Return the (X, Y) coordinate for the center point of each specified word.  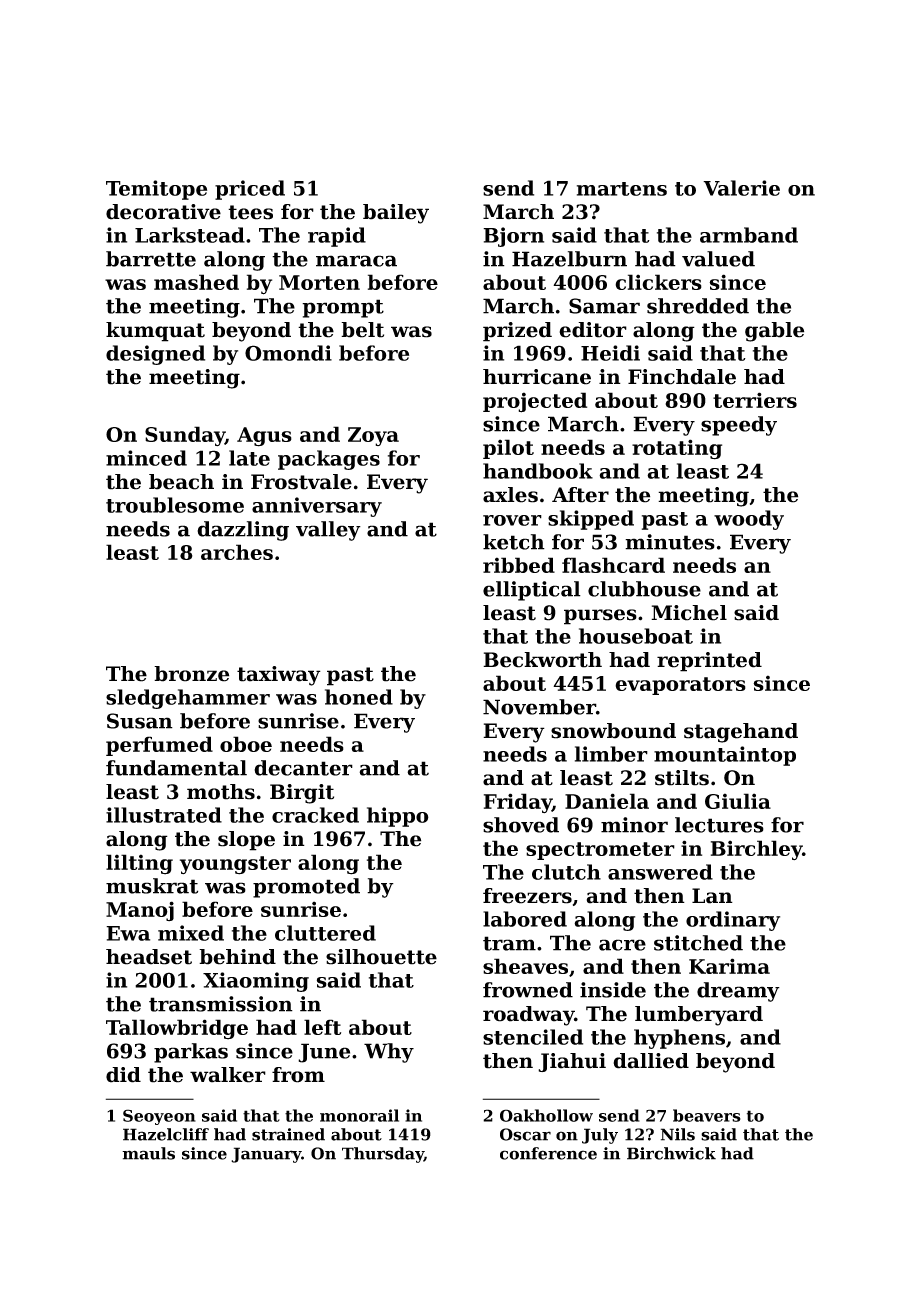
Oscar (525, 1134)
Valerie (741, 188)
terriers (755, 400)
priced (250, 190)
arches (237, 552)
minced (146, 458)
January (266, 1155)
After (580, 495)
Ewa (128, 933)
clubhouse (644, 589)
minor (634, 825)
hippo (398, 817)
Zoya (373, 436)
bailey (396, 214)
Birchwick (671, 1153)
